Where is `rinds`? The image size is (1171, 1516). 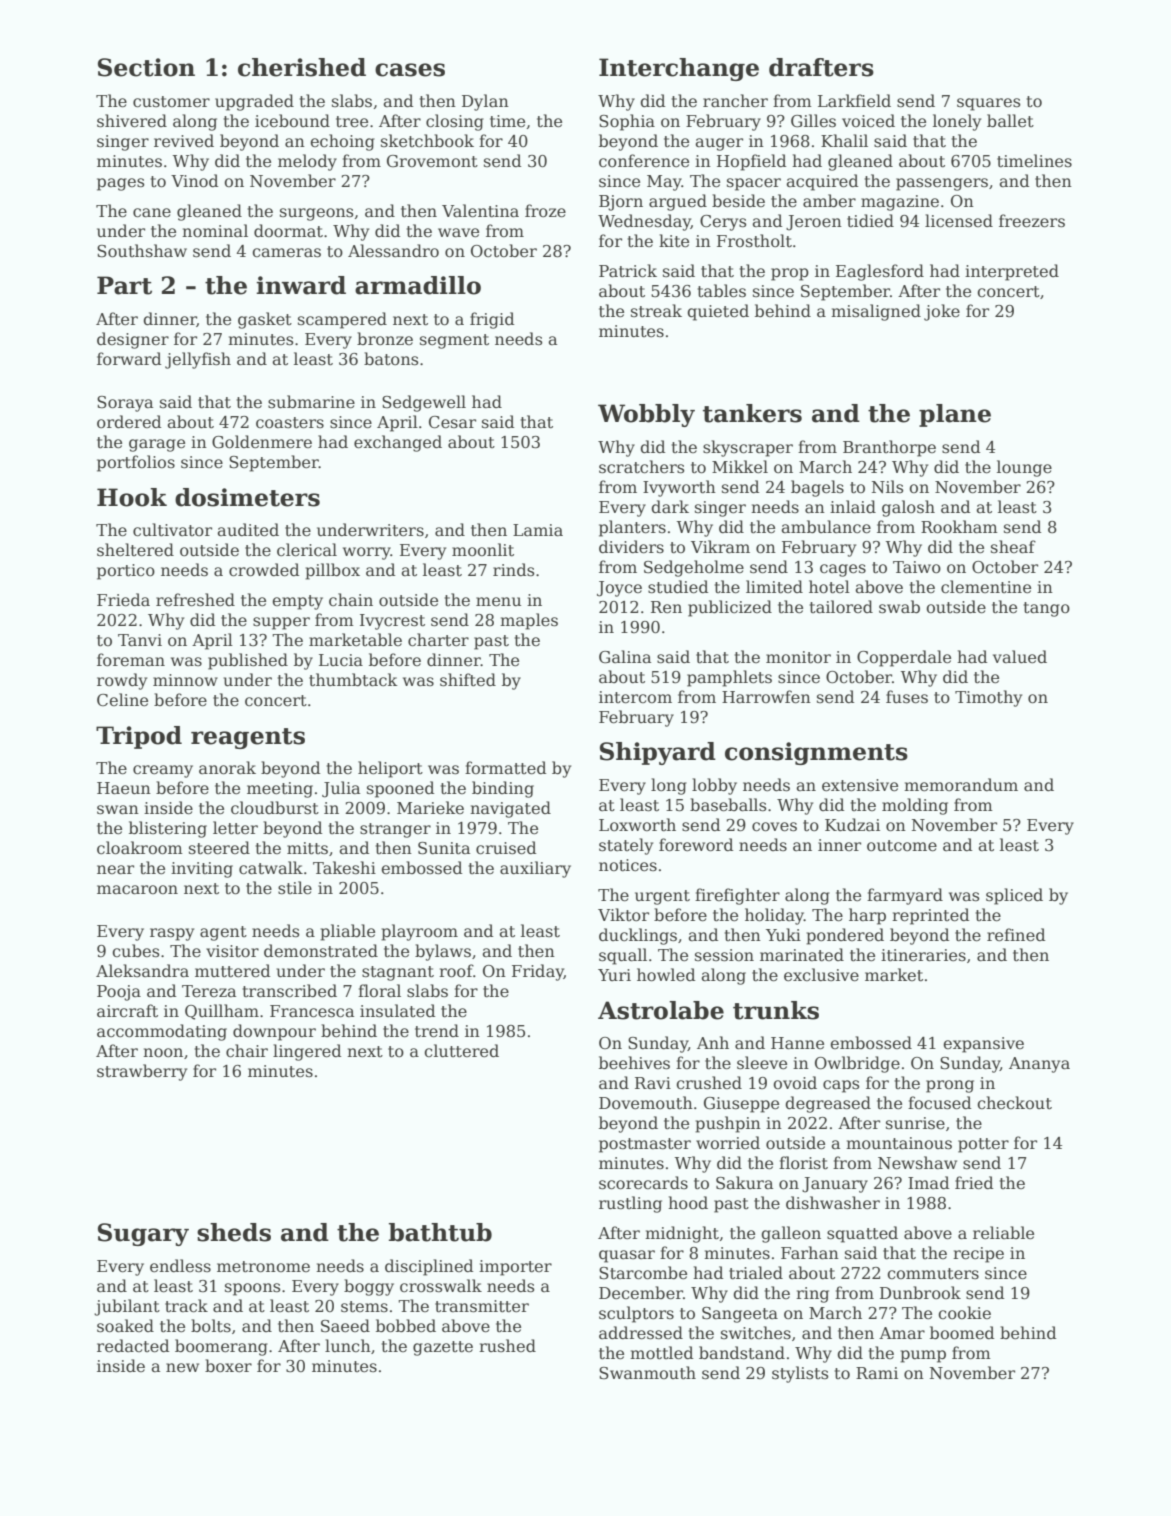
rinds is located at coordinates (513, 569).
